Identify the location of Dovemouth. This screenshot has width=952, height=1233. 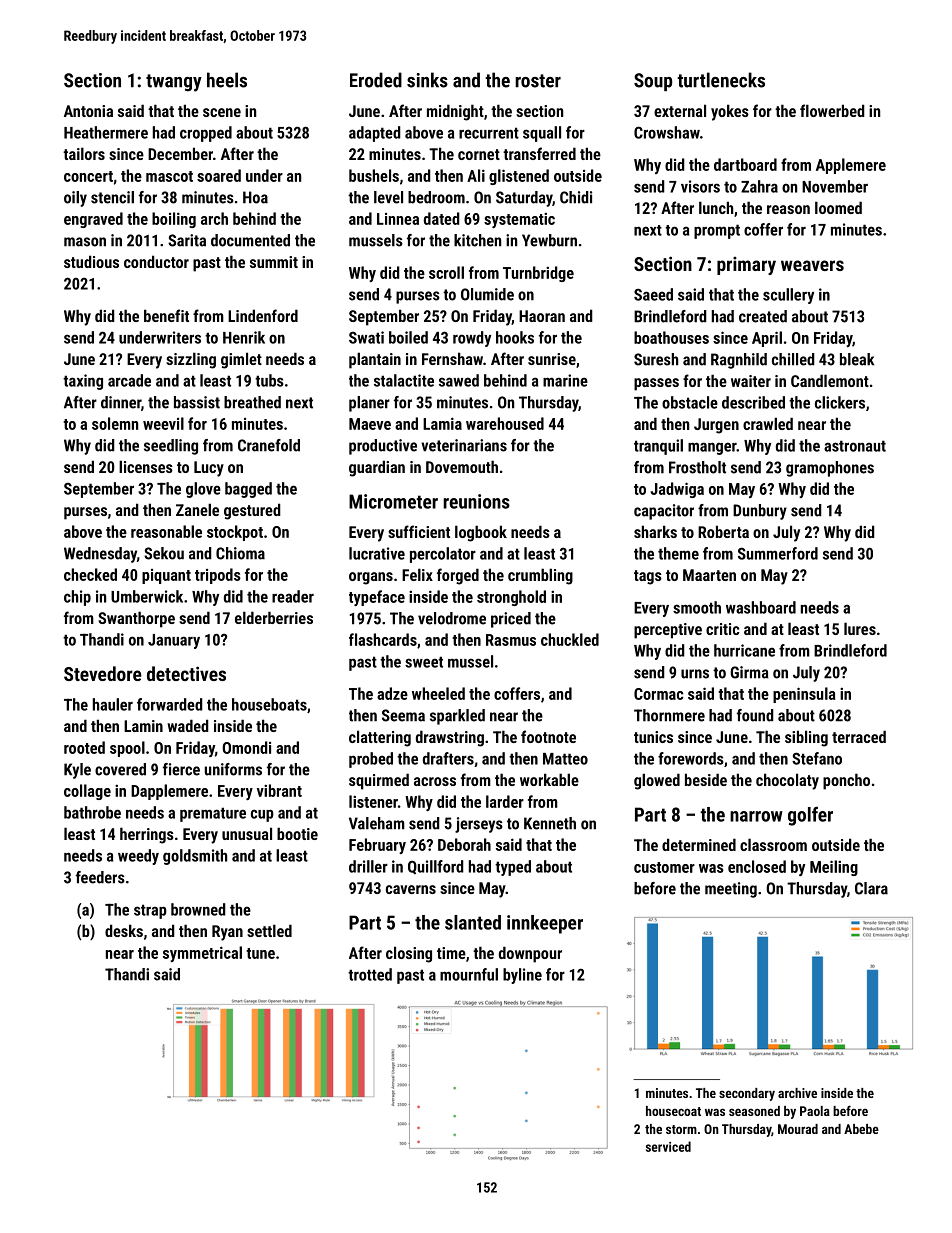
(462, 466).
